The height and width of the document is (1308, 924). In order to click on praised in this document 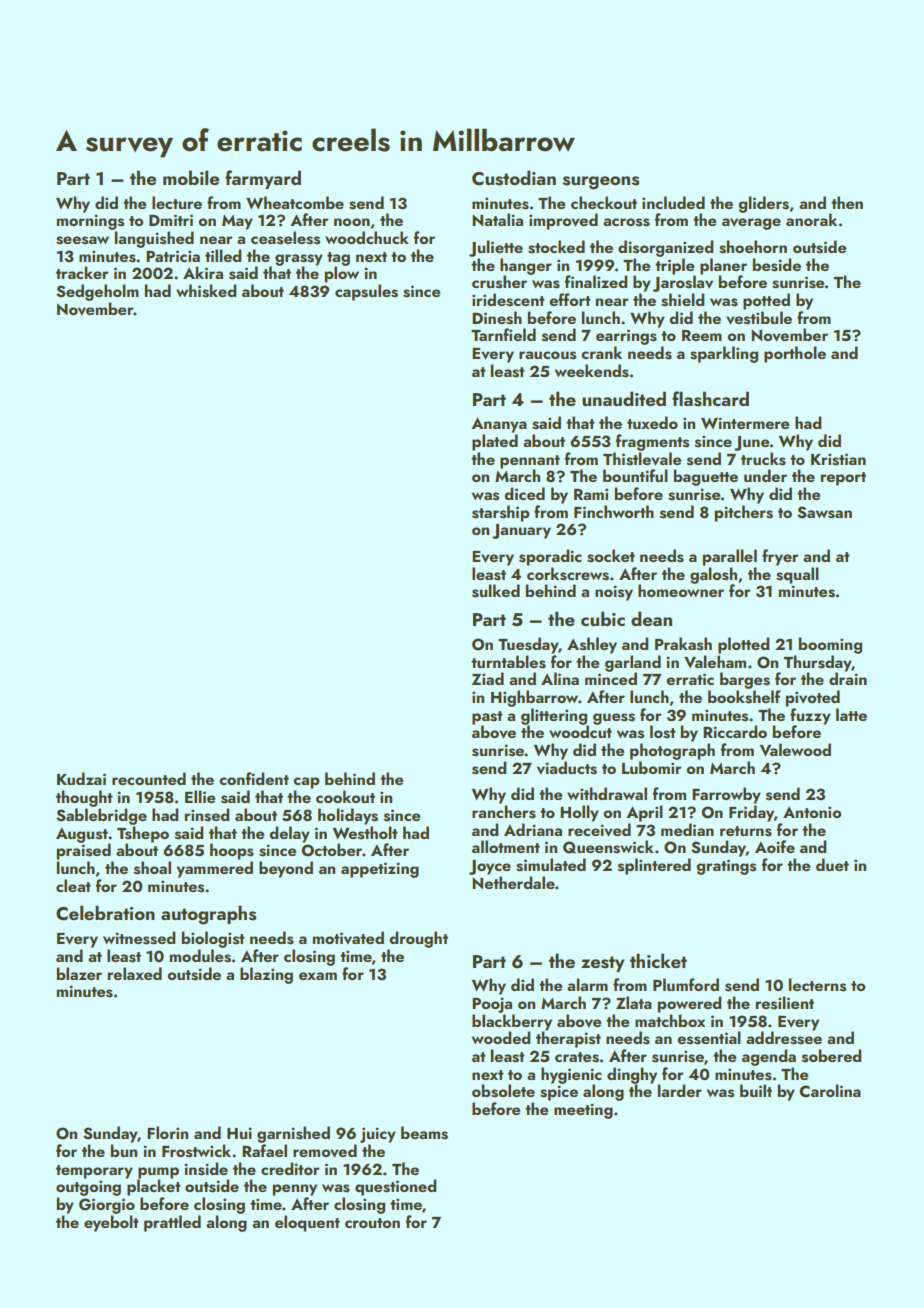, I will do `click(84, 851)`.
